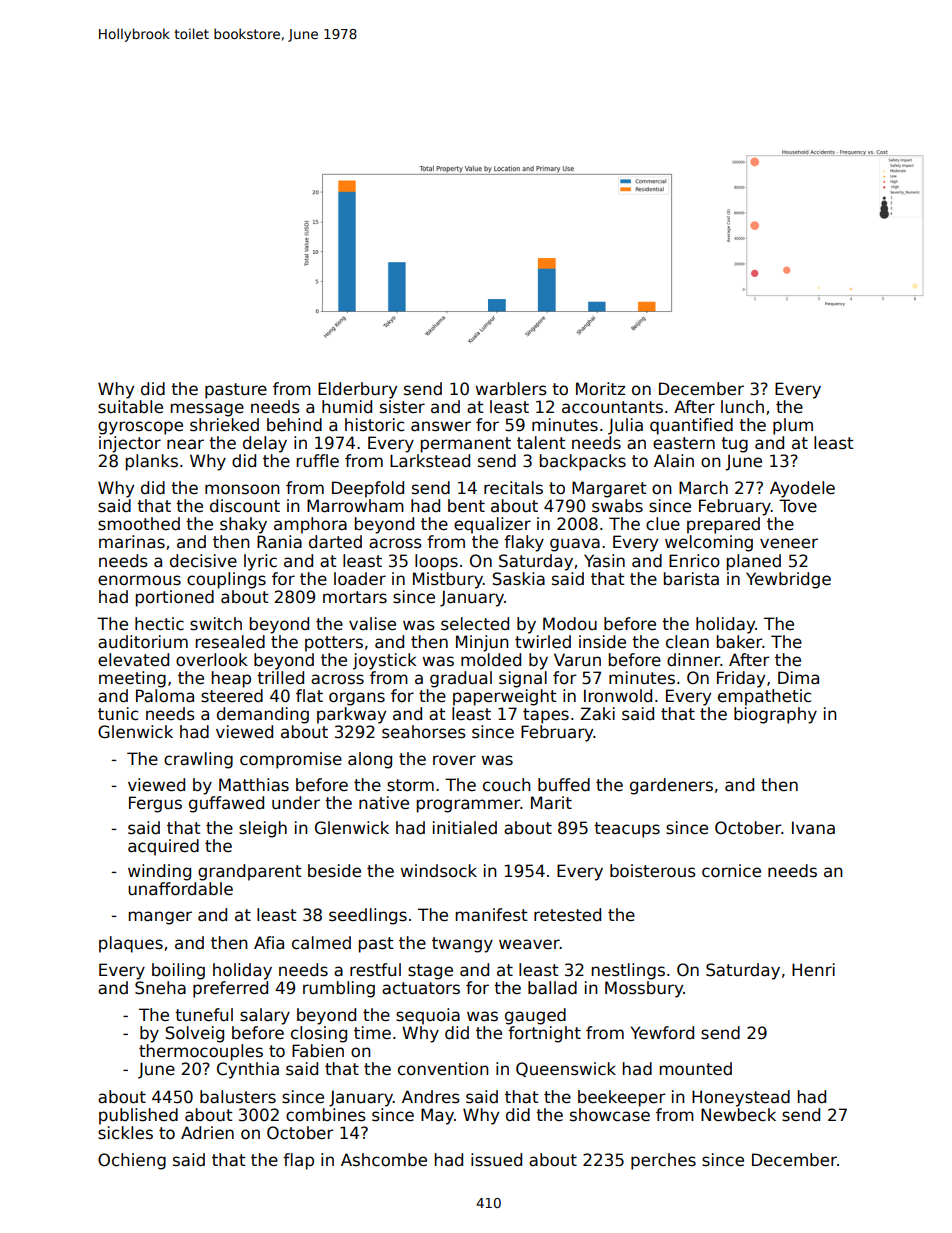  Describe the element at coordinates (242, 489) in the page. I see `monsoon` at that location.
